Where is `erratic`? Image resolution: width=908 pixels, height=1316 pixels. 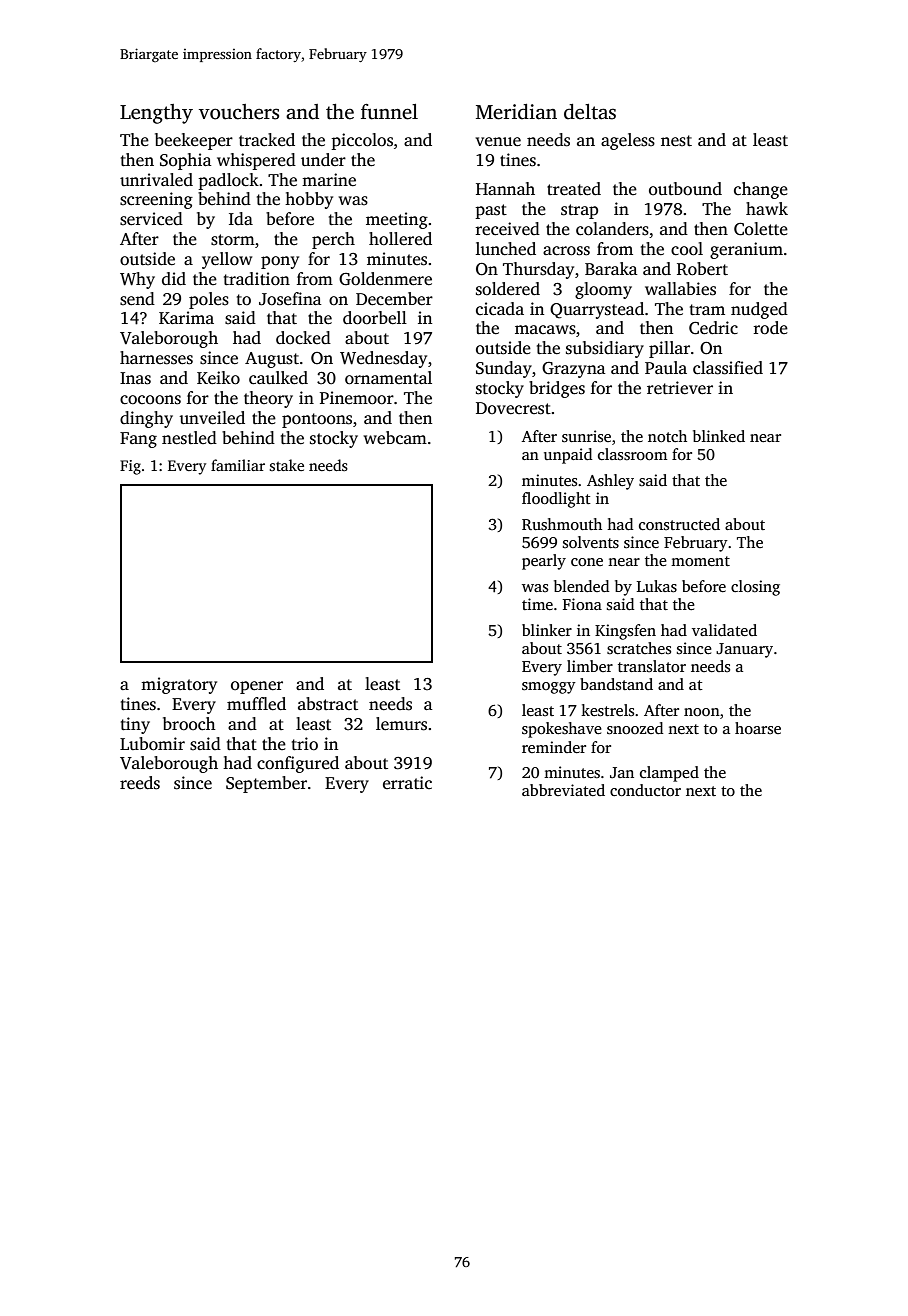
erratic is located at coordinates (407, 782).
